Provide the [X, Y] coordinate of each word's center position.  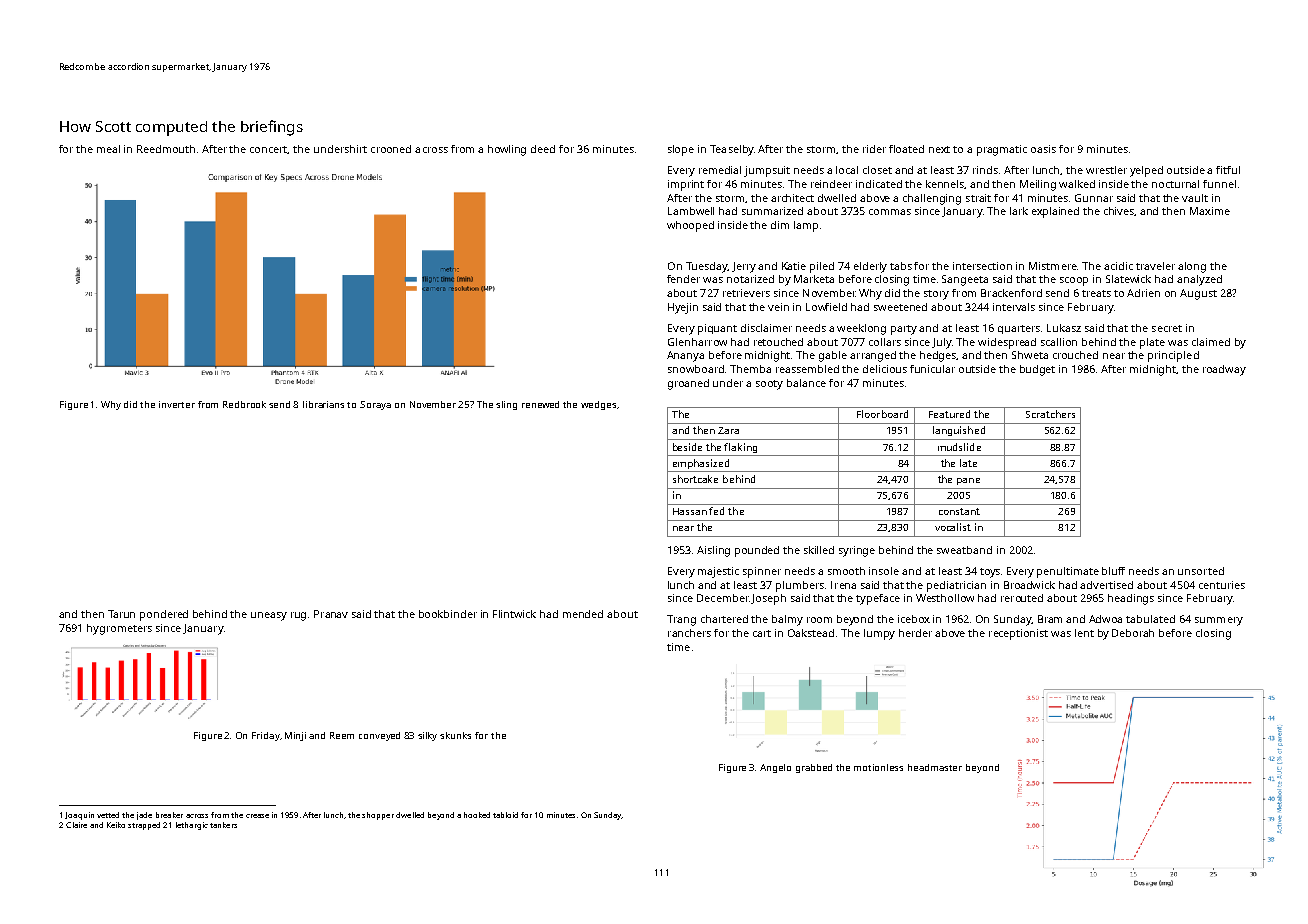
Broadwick [1029, 585]
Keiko [116, 825]
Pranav [331, 614]
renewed [540, 404]
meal [108, 149]
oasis [1043, 149]
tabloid [505, 815]
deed [543, 149]
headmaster [935, 767]
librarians [323, 404]
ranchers [689, 633]
